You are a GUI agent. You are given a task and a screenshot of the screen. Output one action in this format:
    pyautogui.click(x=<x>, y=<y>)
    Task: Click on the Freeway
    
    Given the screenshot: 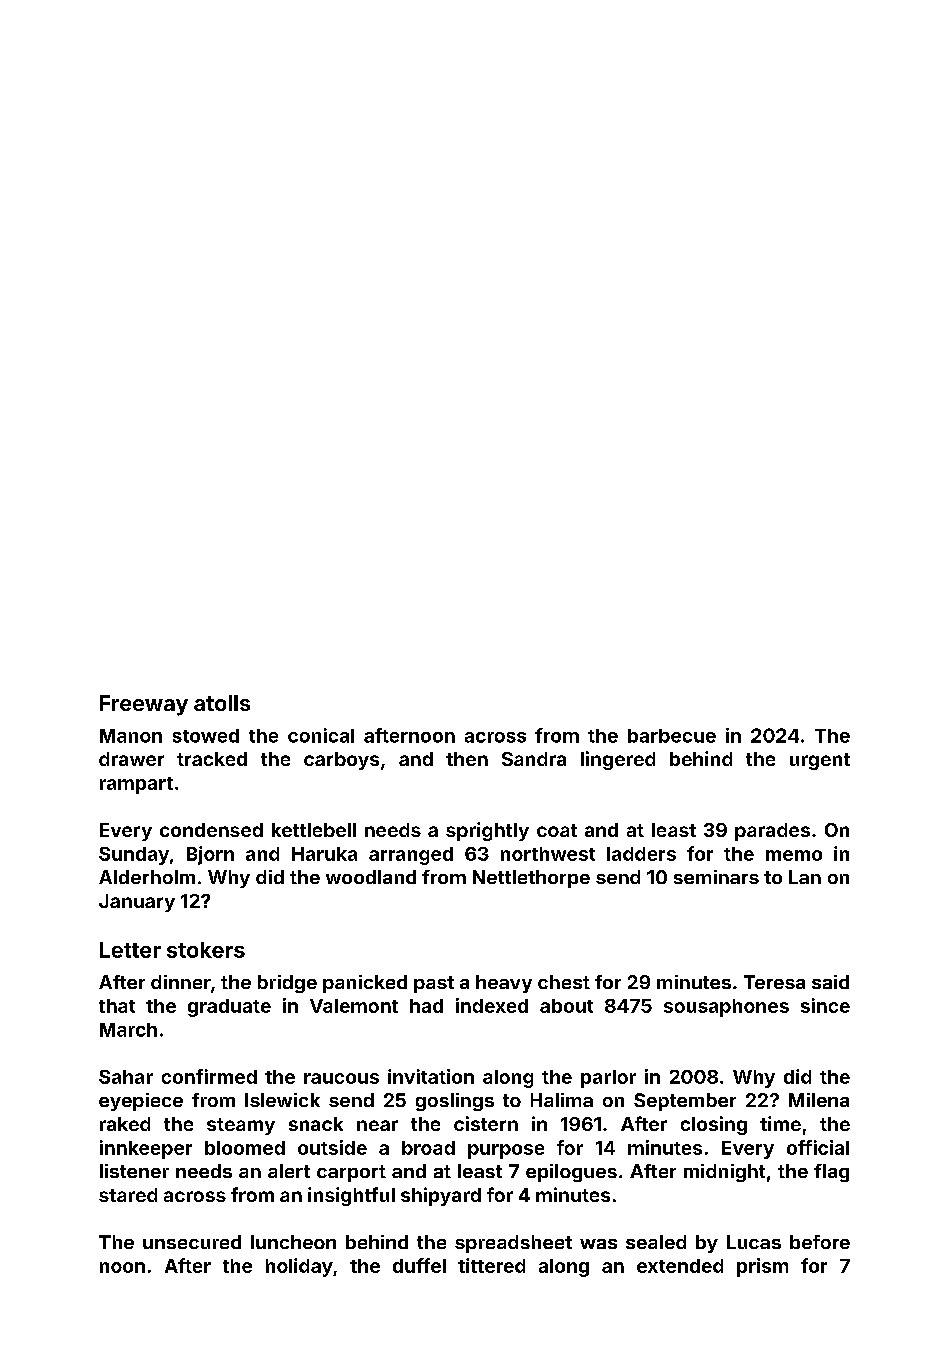 What is the action you would take?
    pyautogui.click(x=144, y=705)
